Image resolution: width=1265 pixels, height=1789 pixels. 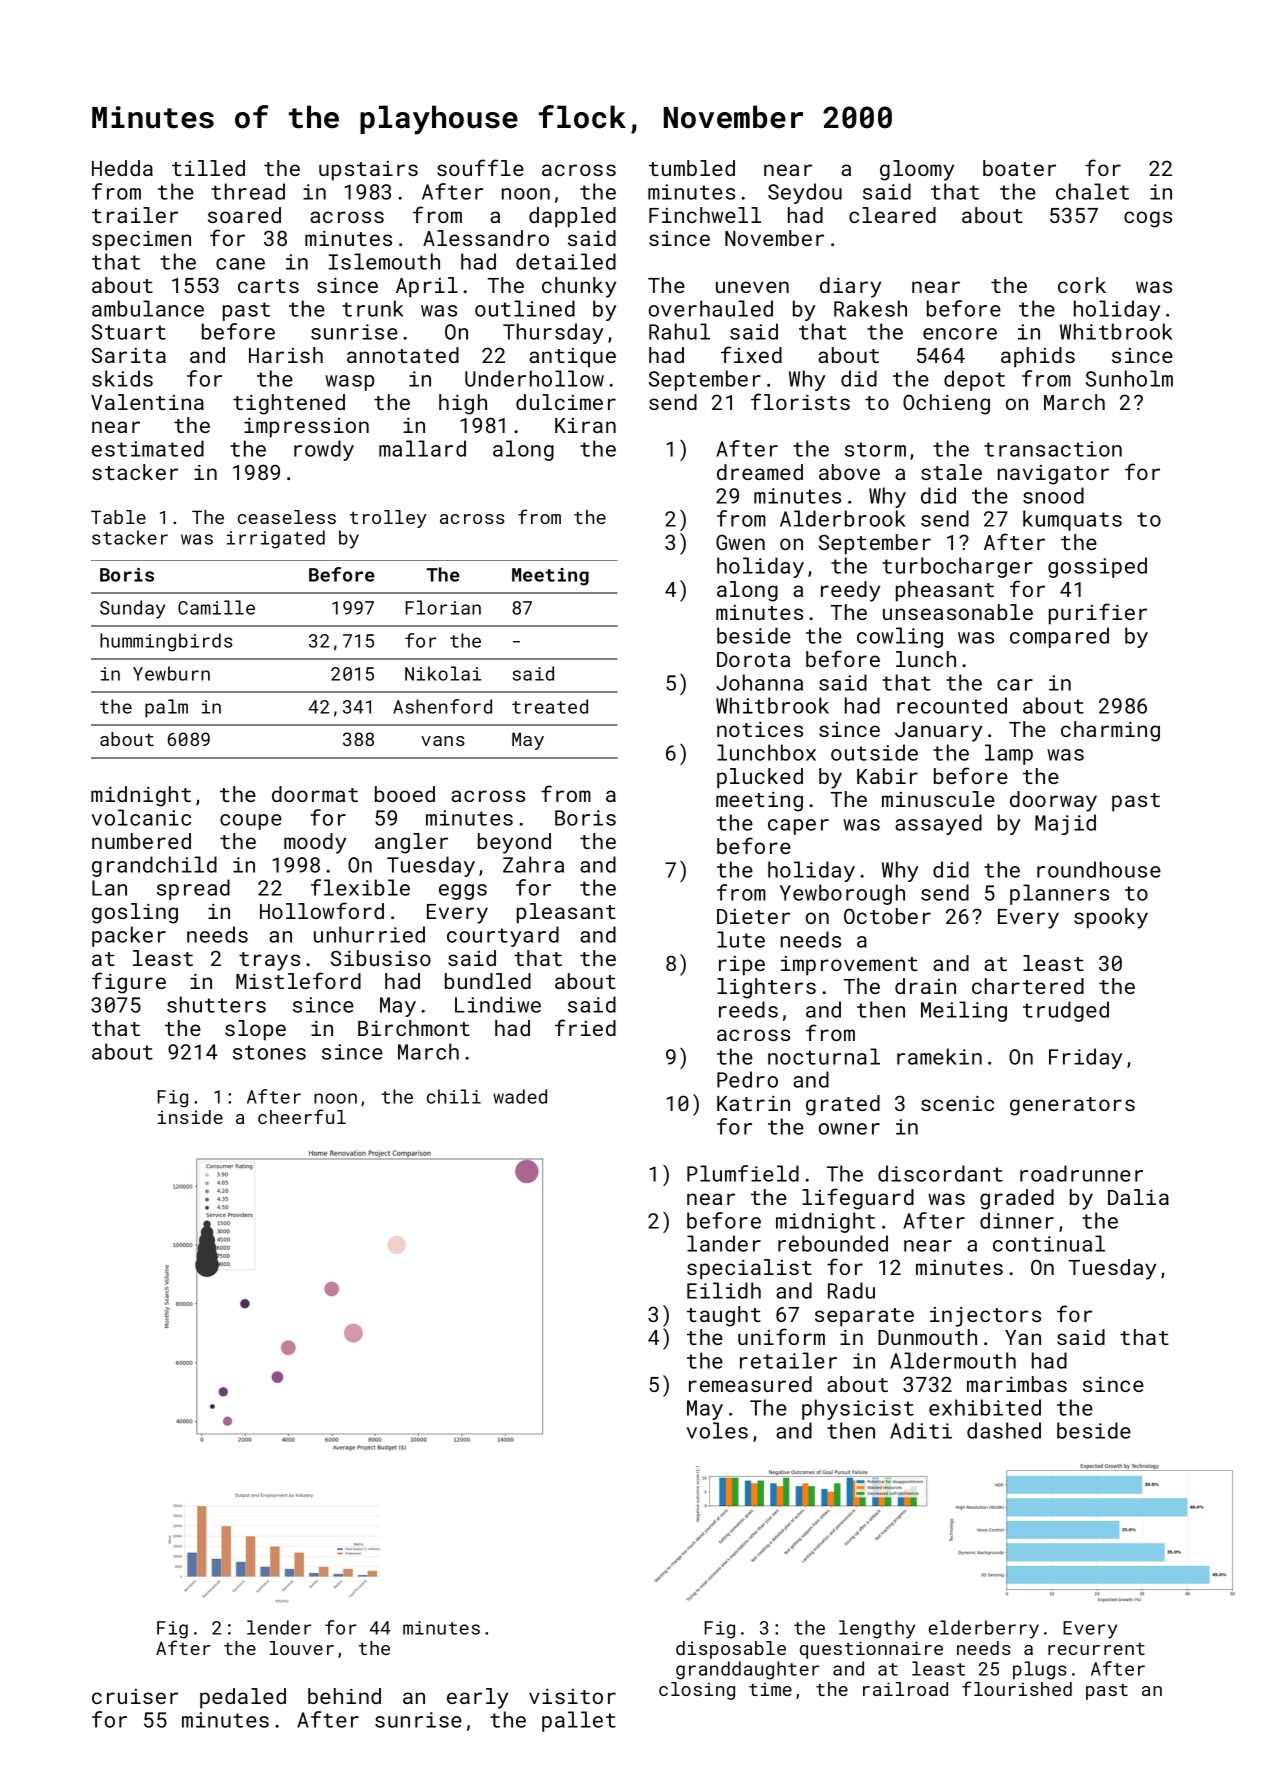 I want to click on Dieter, so click(x=753, y=916).
